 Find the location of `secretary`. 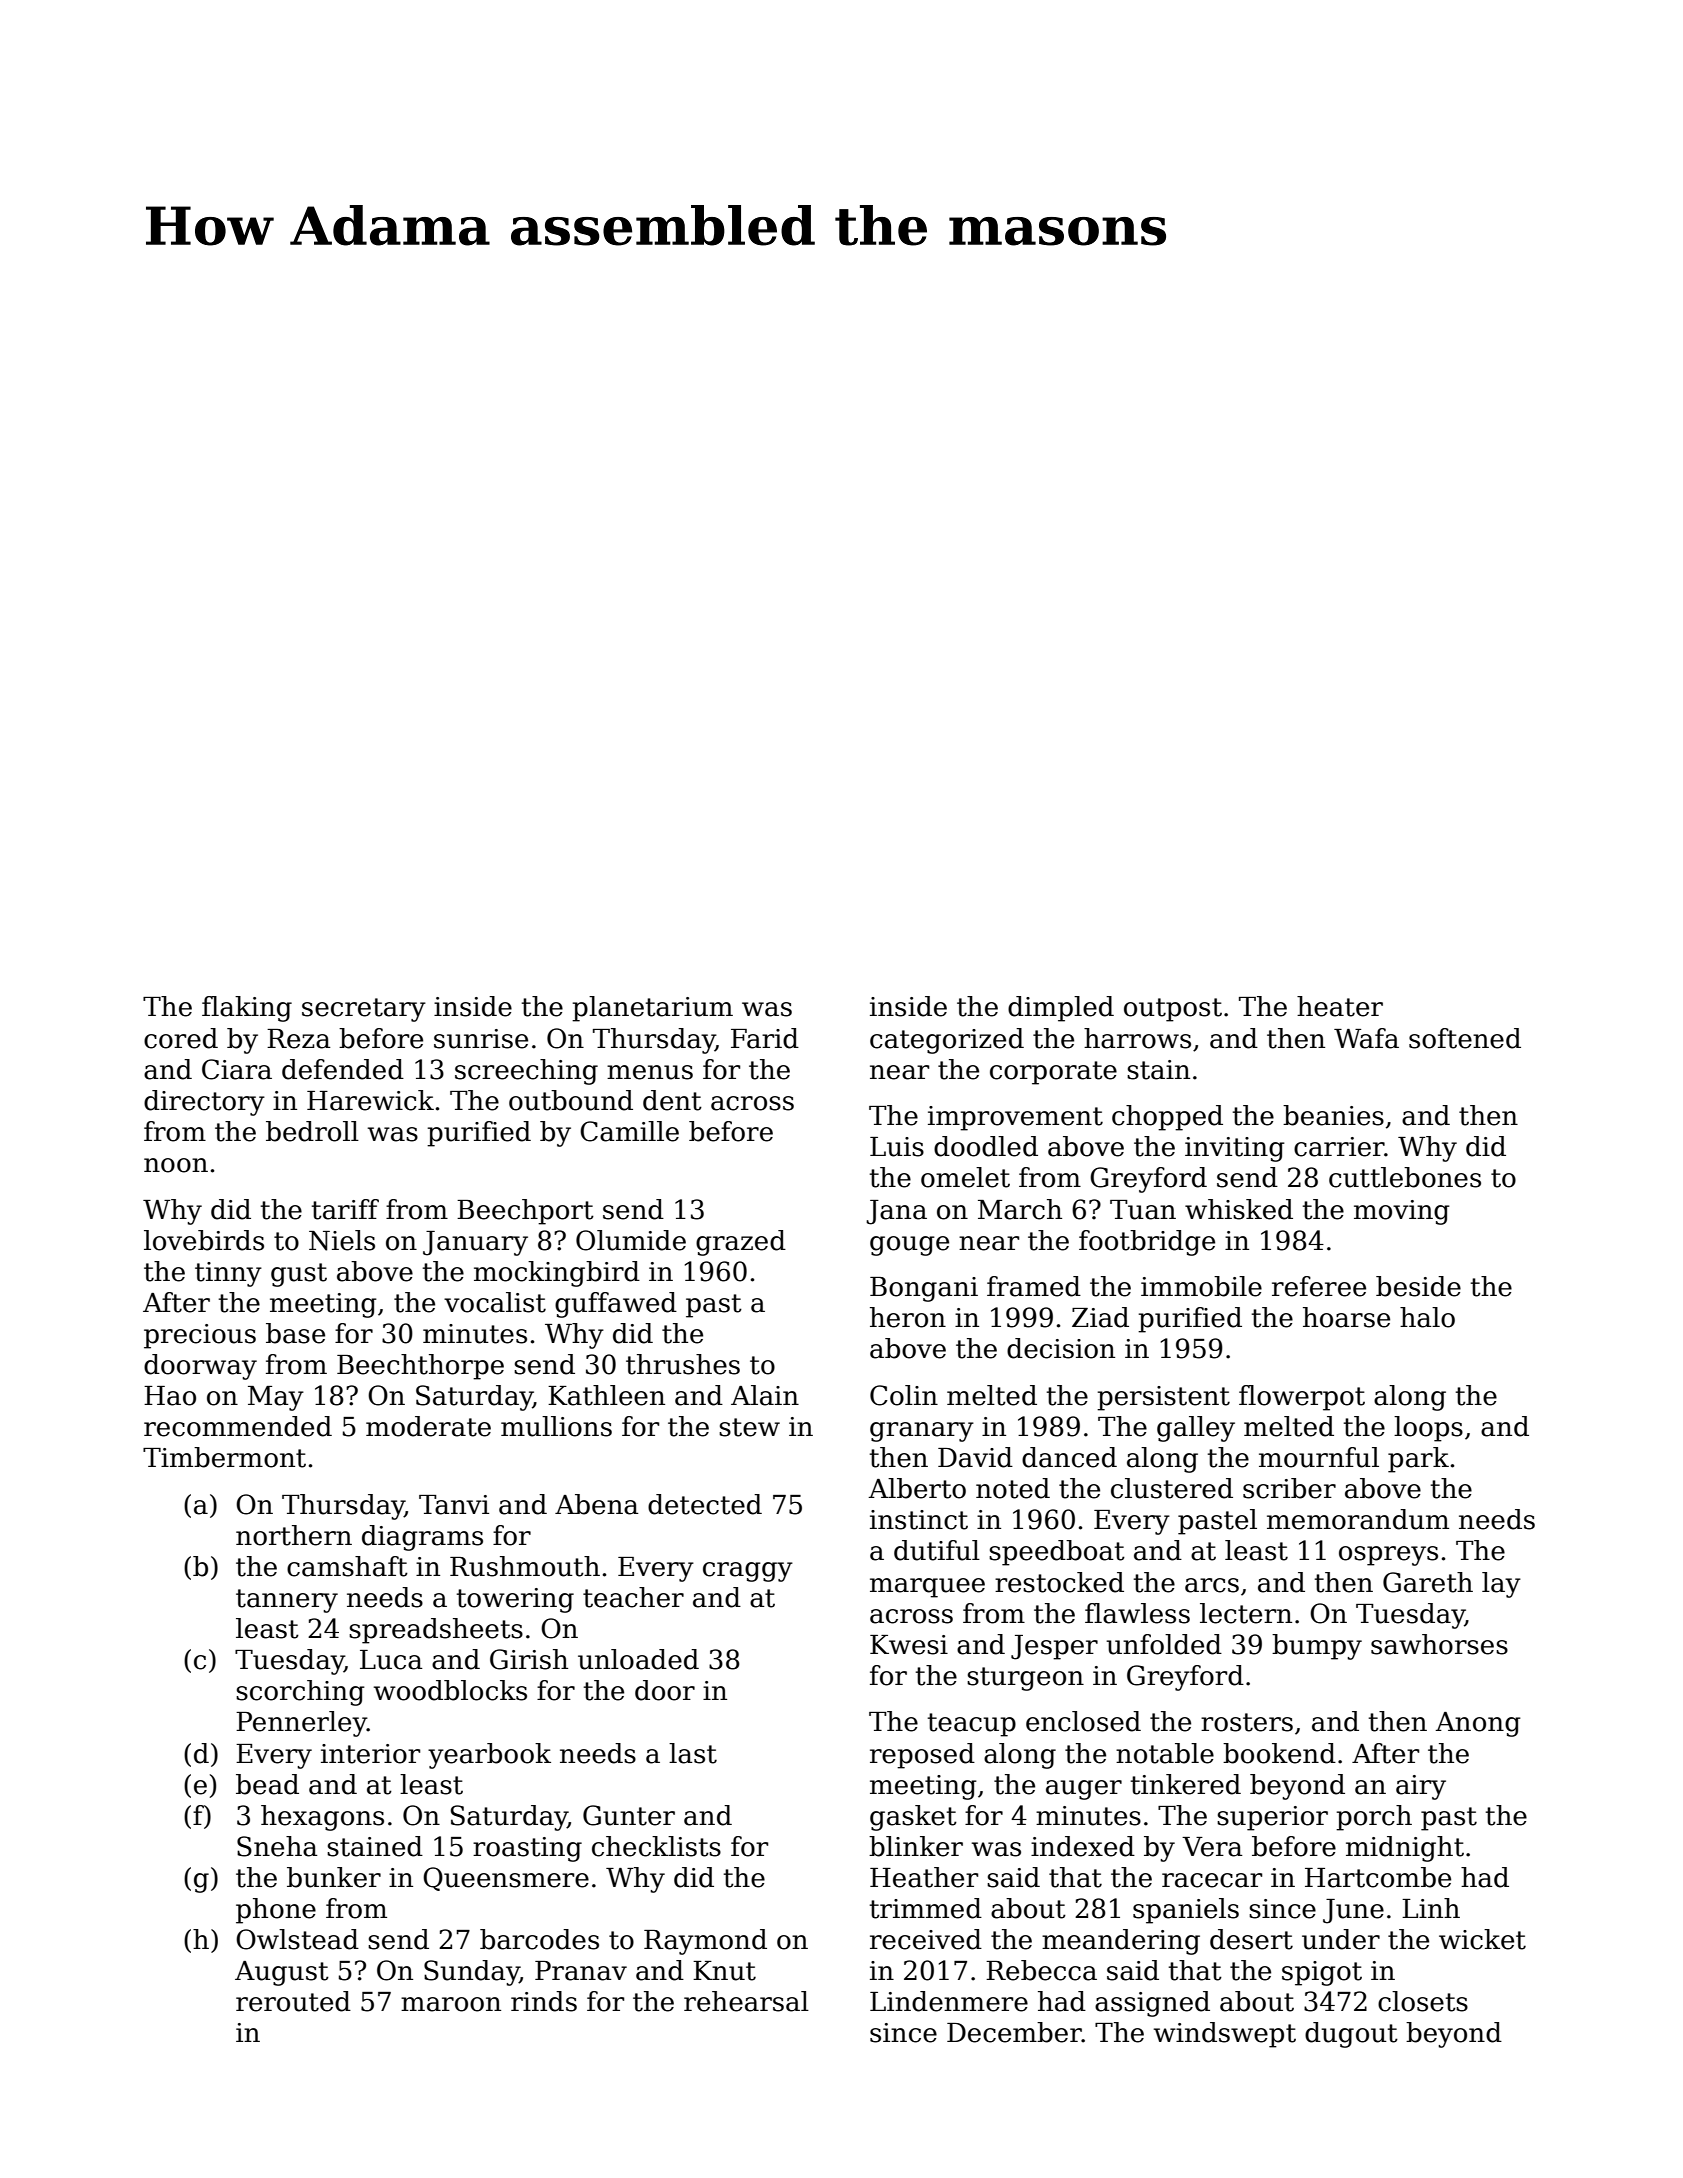

secretary is located at coordinates (364, 1010).
